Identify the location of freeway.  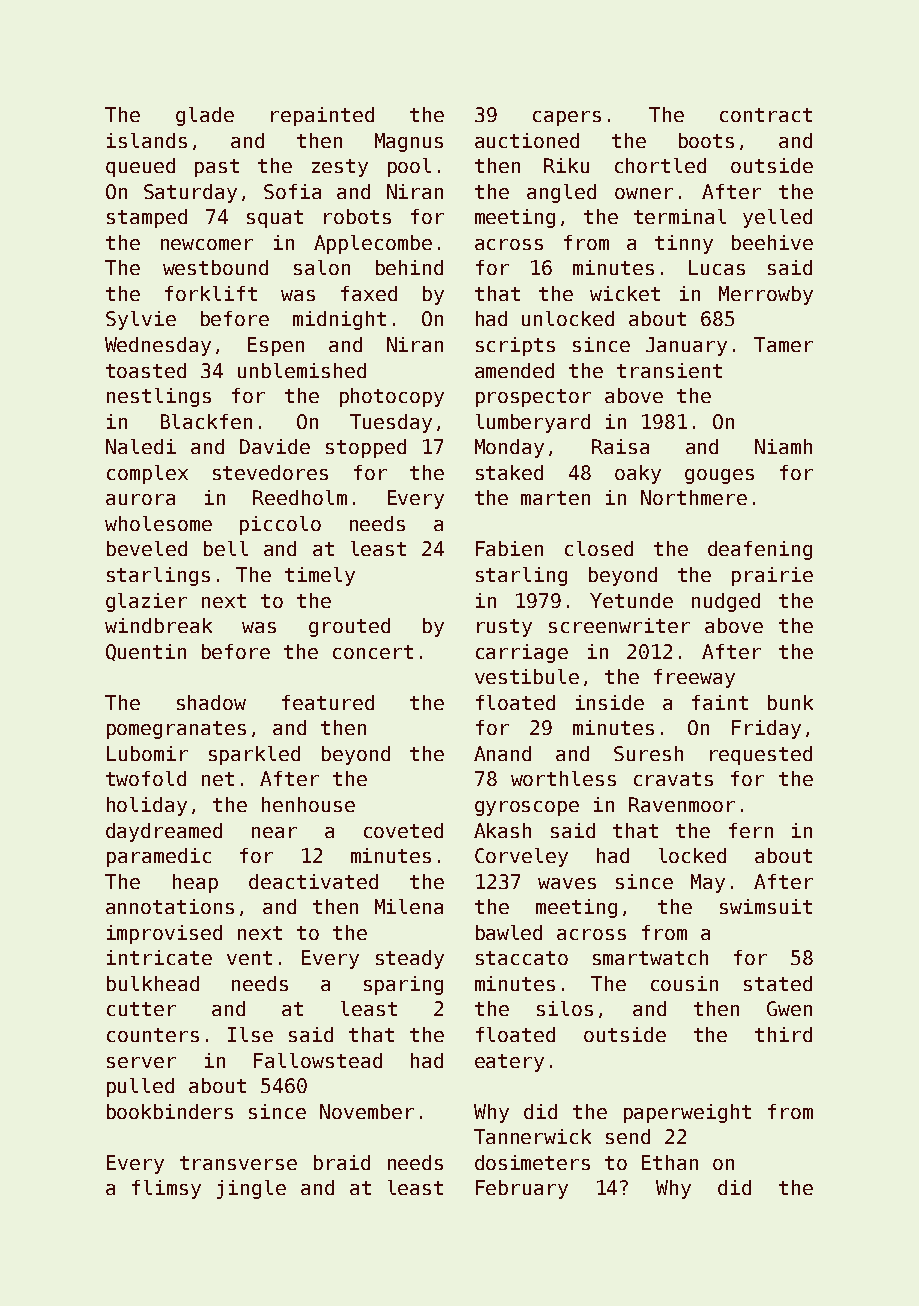
(694, 678).
